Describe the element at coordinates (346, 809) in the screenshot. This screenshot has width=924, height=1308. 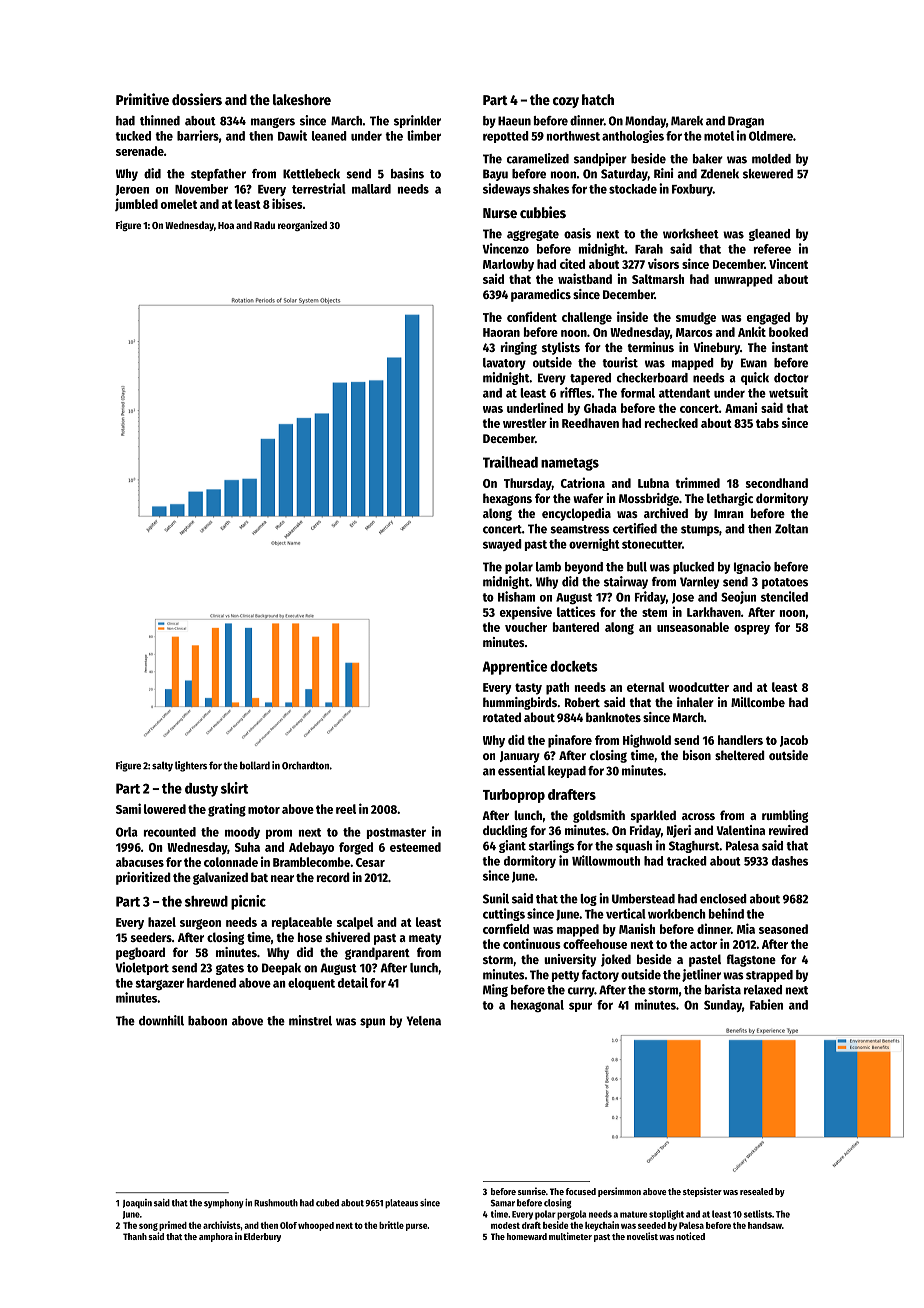
I see `reel` at that location.
